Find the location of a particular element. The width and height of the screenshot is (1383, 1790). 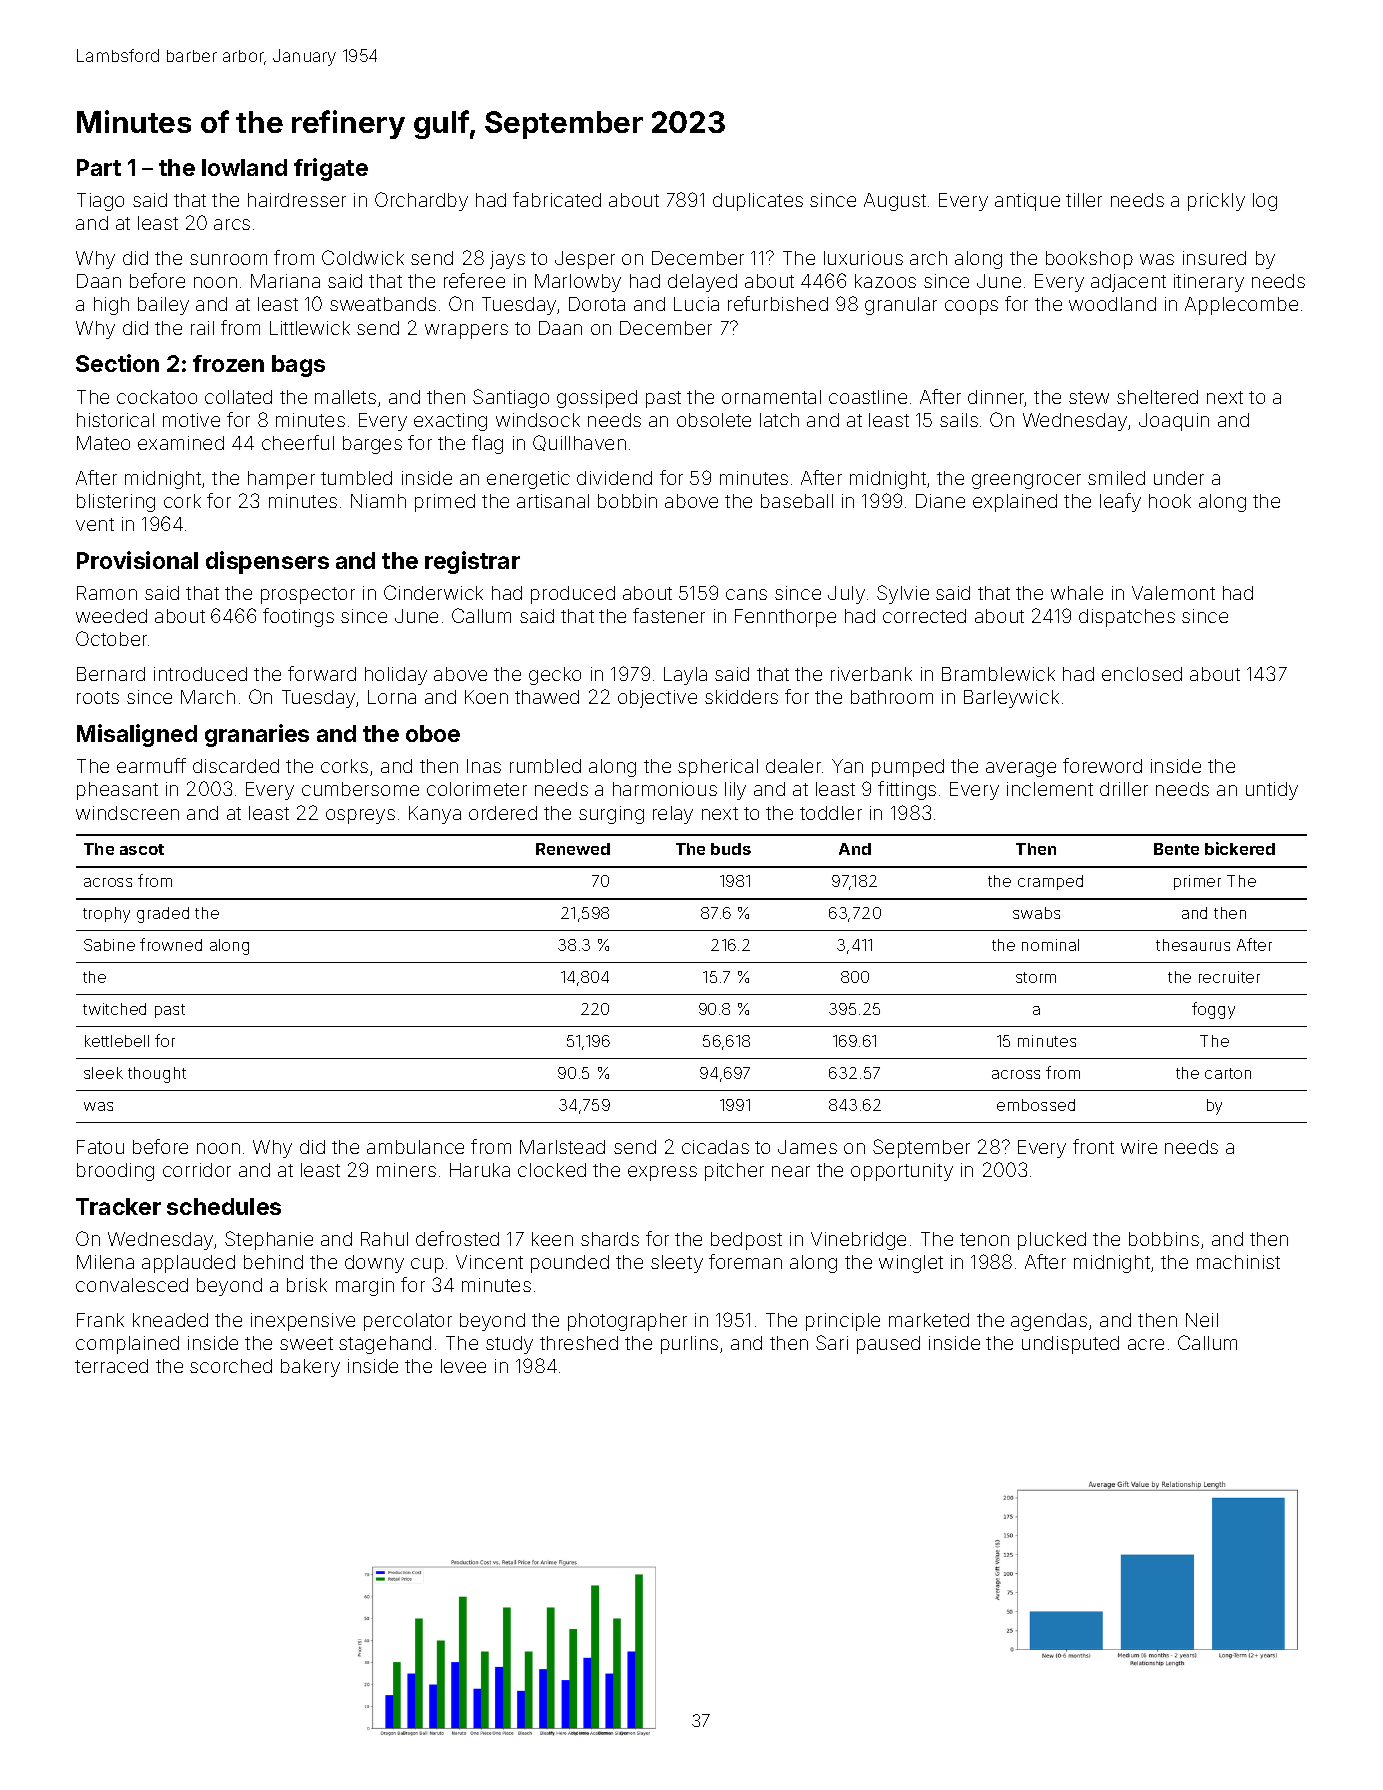

hamper is located at coordinates (281, 480).
